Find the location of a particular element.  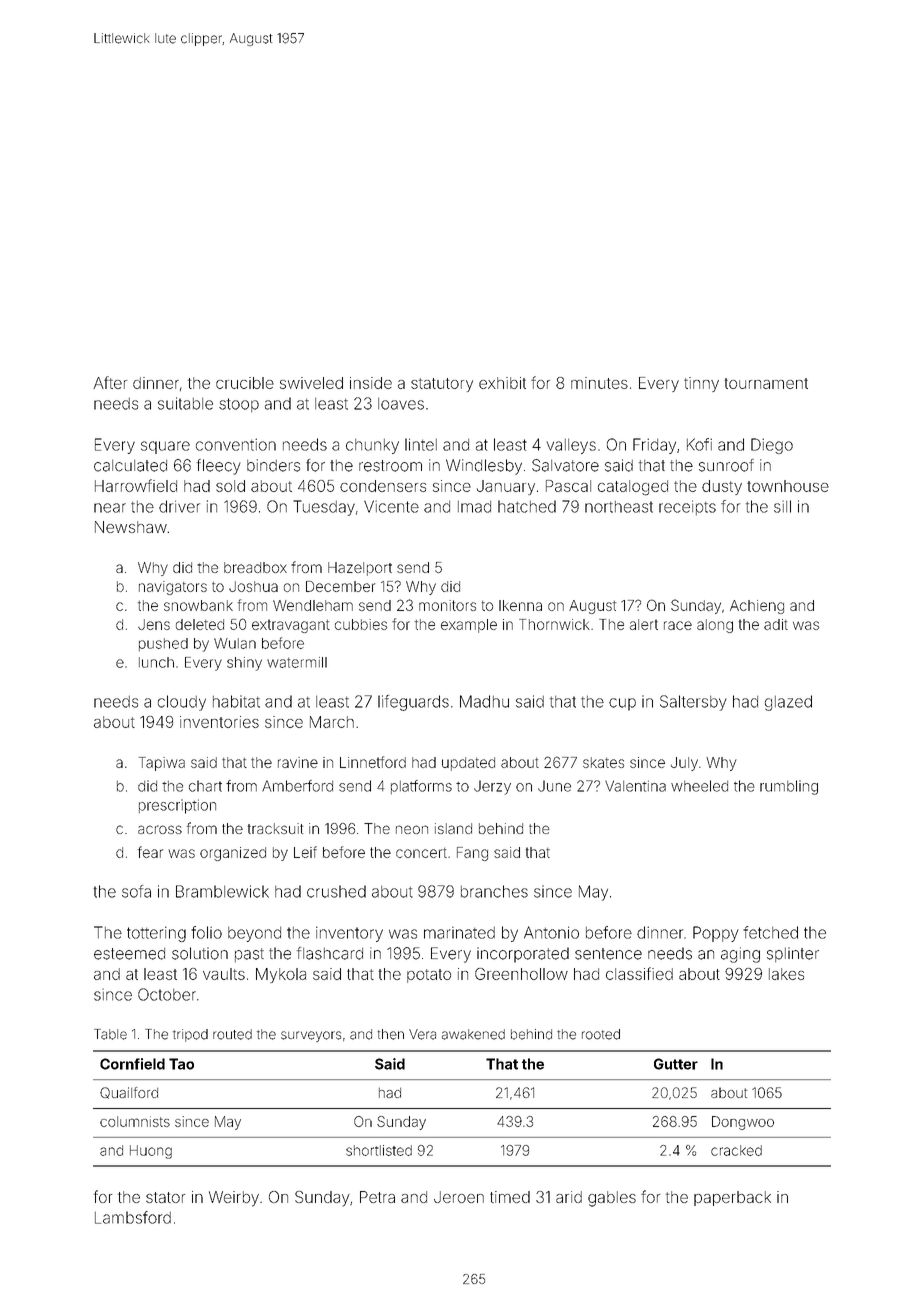

cracked is located at coordinates (736, 1150).
